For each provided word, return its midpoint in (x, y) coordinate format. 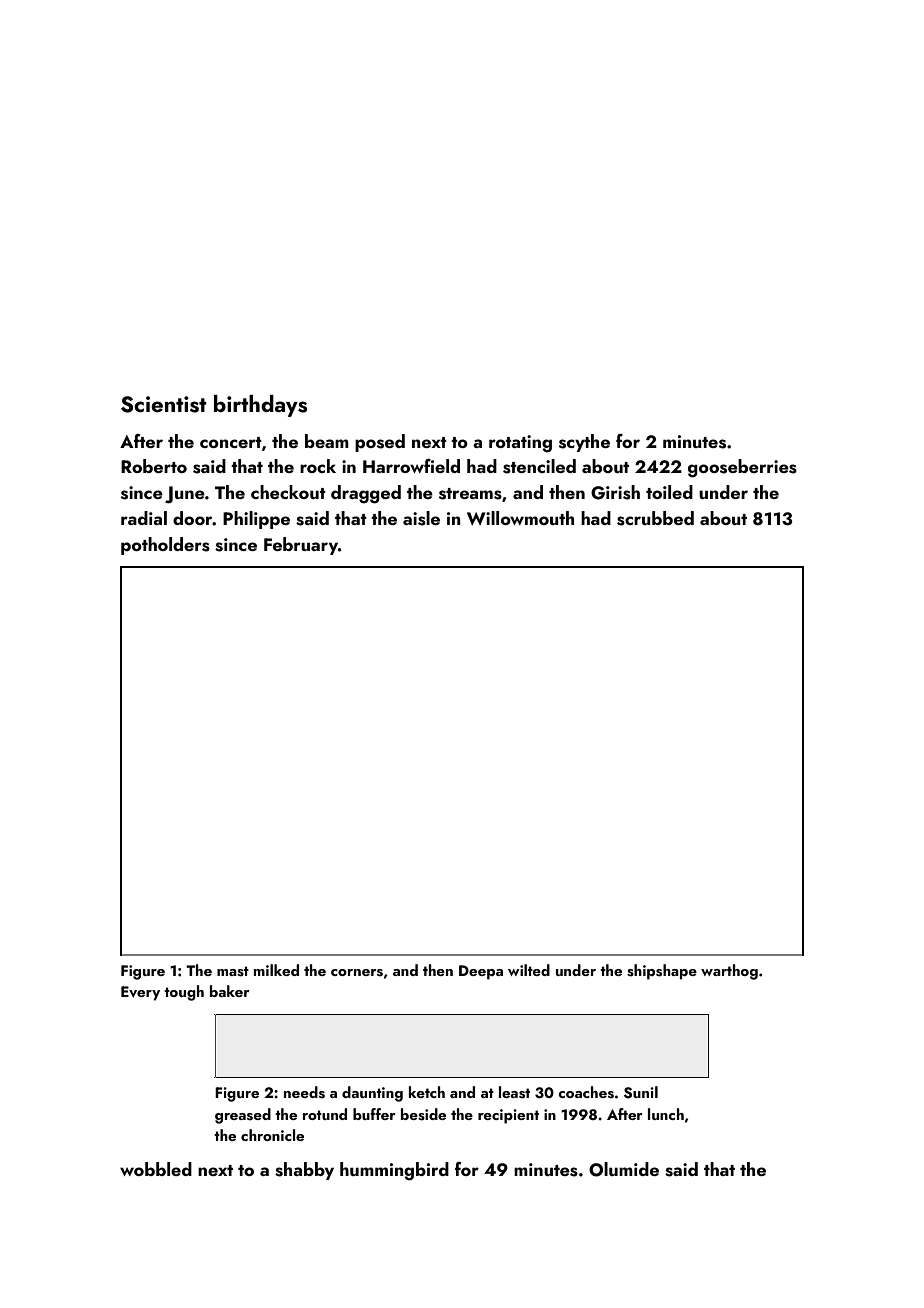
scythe (584, 443)
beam (327, 441)
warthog (729, 972)
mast (233, 971)
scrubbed (655, 518)
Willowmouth (520, 518)
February (301, 546)
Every (140, 993)
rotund (325, 1114)
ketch (427, 1092)
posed (380, 443)
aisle (421, 518)
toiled (669, 492)
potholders (165, 546)
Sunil (641, 1092)
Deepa (481, 972)
